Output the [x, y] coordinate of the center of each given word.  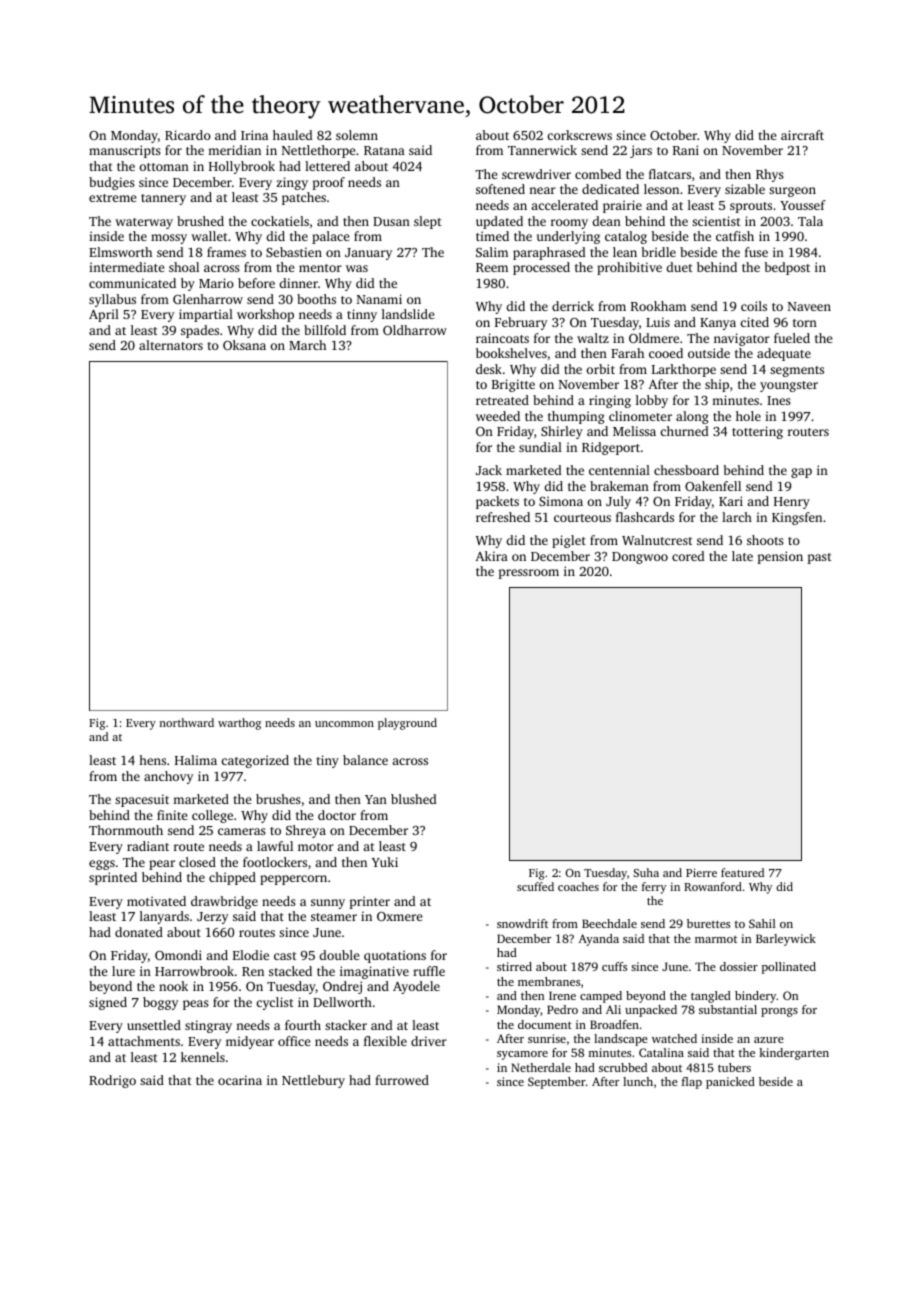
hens [152, 760]
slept [428, 222]
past [819, 558]
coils [754, 306]
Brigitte [513, 385]
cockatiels [280, 221]
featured [742, 872]
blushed [414, 799]
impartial [206, 315]
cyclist [275, 1003]
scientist [716, 221]
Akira [491, 556]
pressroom [528, 574]
